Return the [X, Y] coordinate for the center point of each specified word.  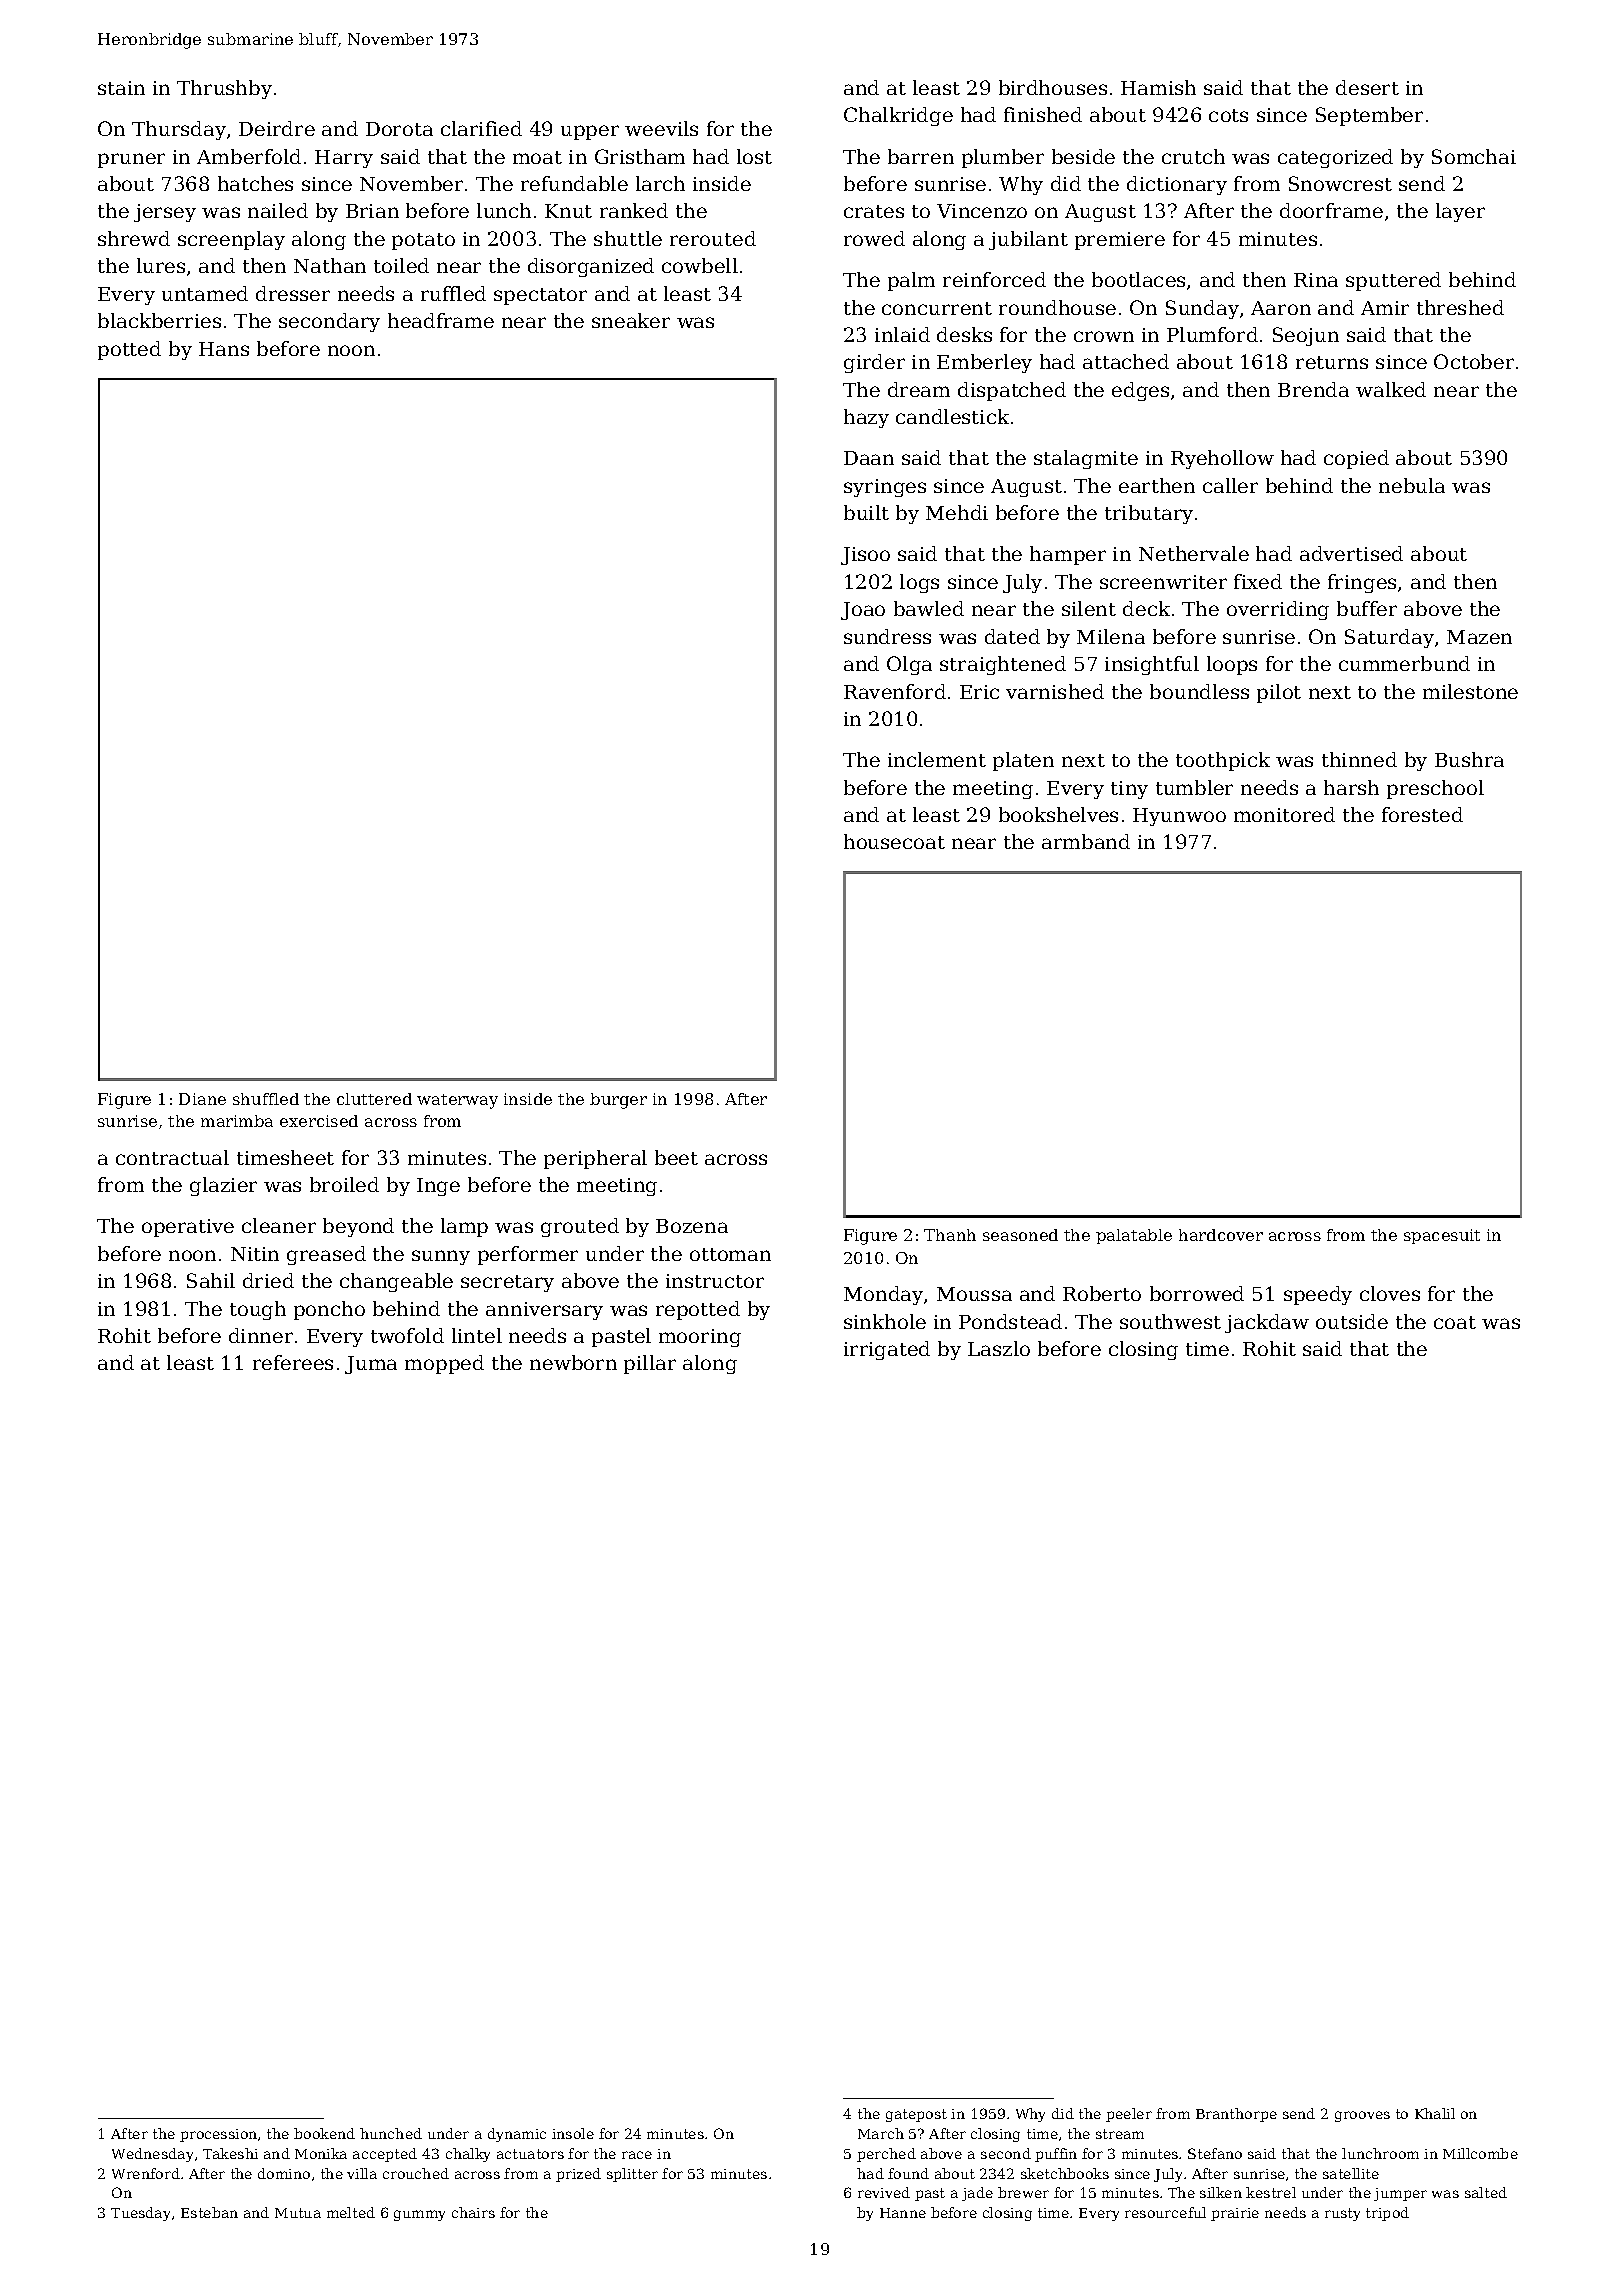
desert [1367, 87]
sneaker [631, 320]
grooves [1362, 2116]
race [637, 2155]
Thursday [179, 130]
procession [218, 2135]
